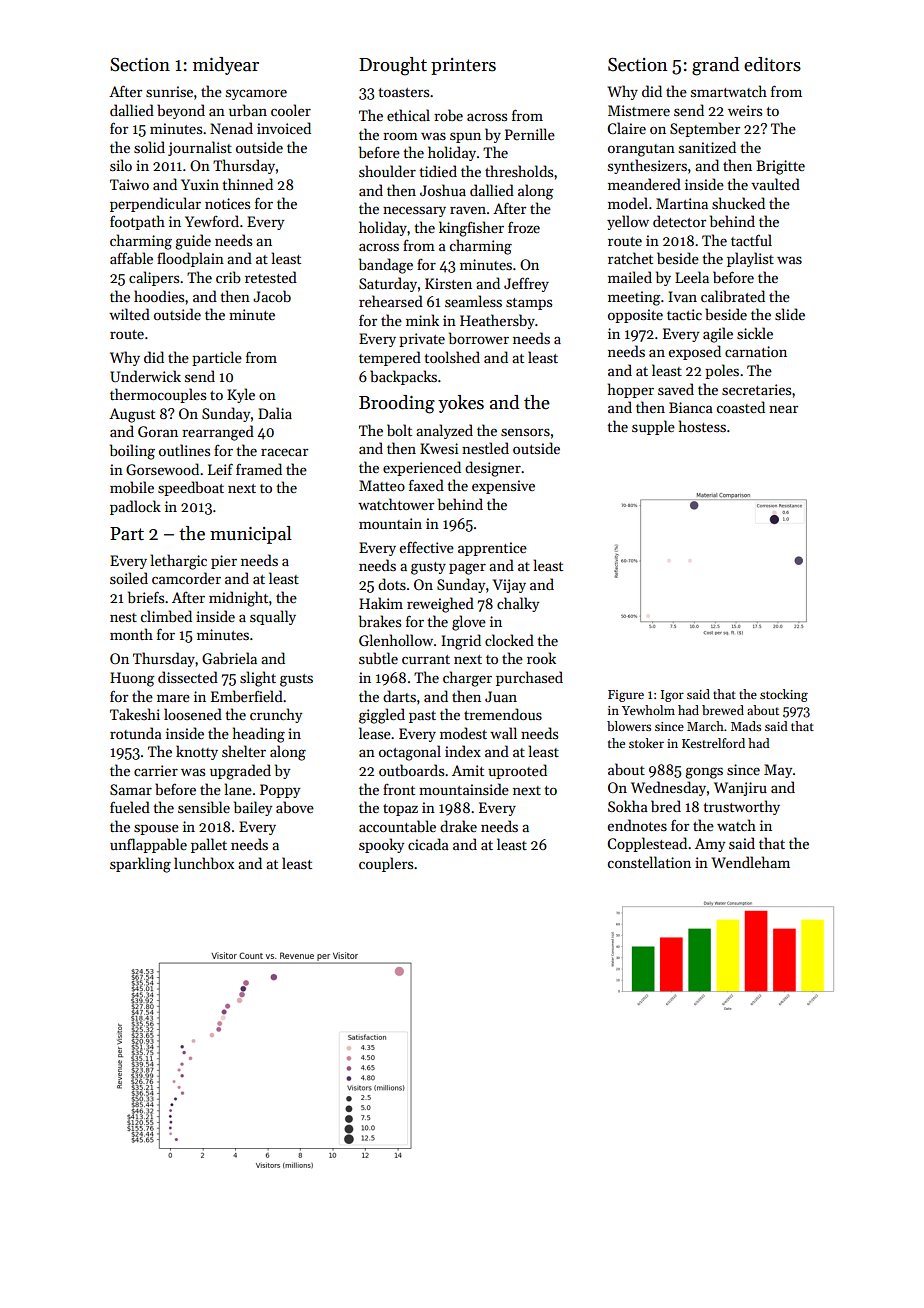 The height and width of the screenshot is (1308, 924). What do you see at coordinates (772, 64) in the screenshot?
I see `editors` at bounding box center [772, 64].
